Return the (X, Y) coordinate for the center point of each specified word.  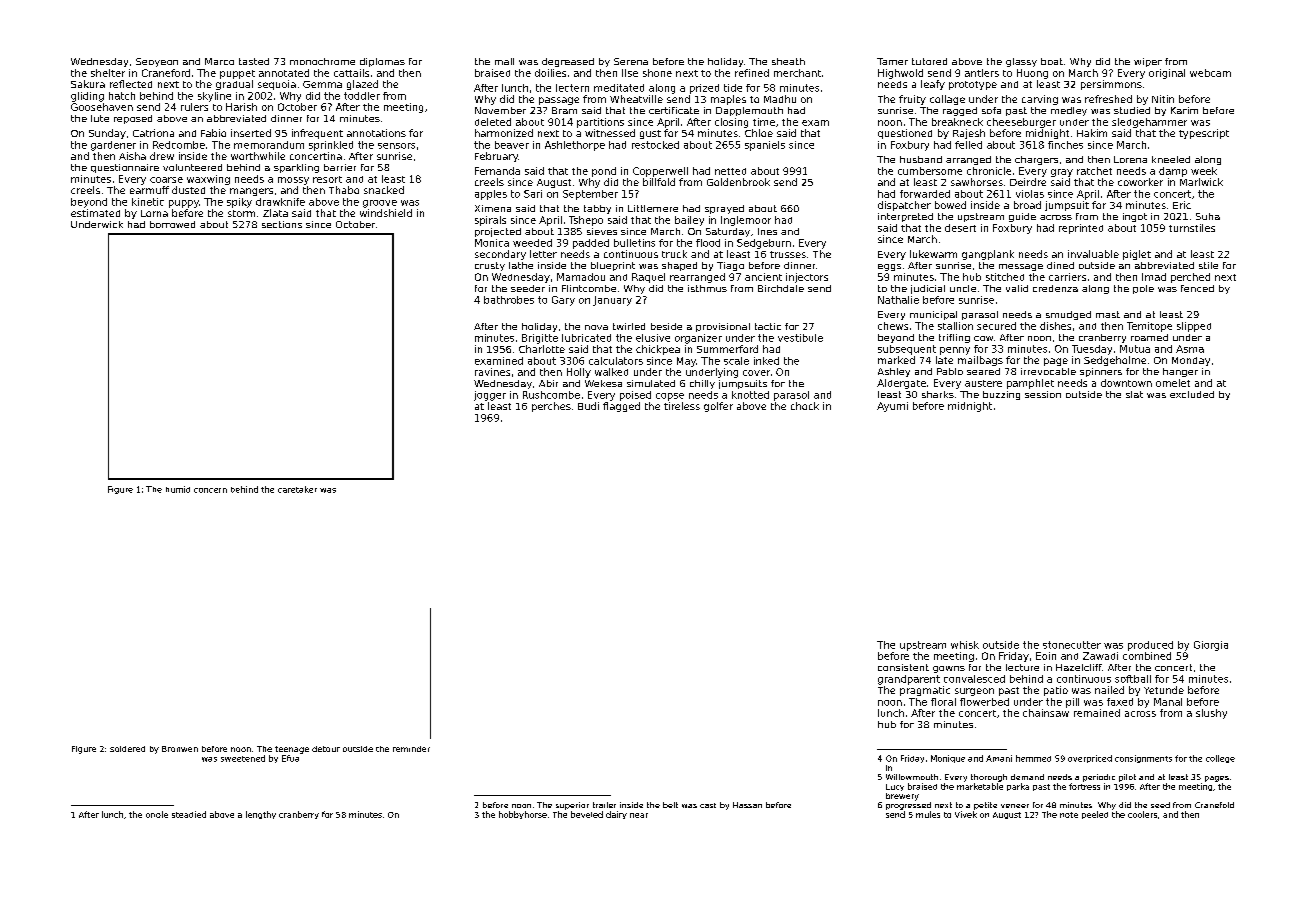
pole (1143, 289)
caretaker (297, 489)
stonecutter (1072, 645)
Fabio (213, 133)
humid (178, 489)
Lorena (1130, 159)
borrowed (172, 224)
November (500, 110)
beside (666, 326)
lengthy (261, 815)
